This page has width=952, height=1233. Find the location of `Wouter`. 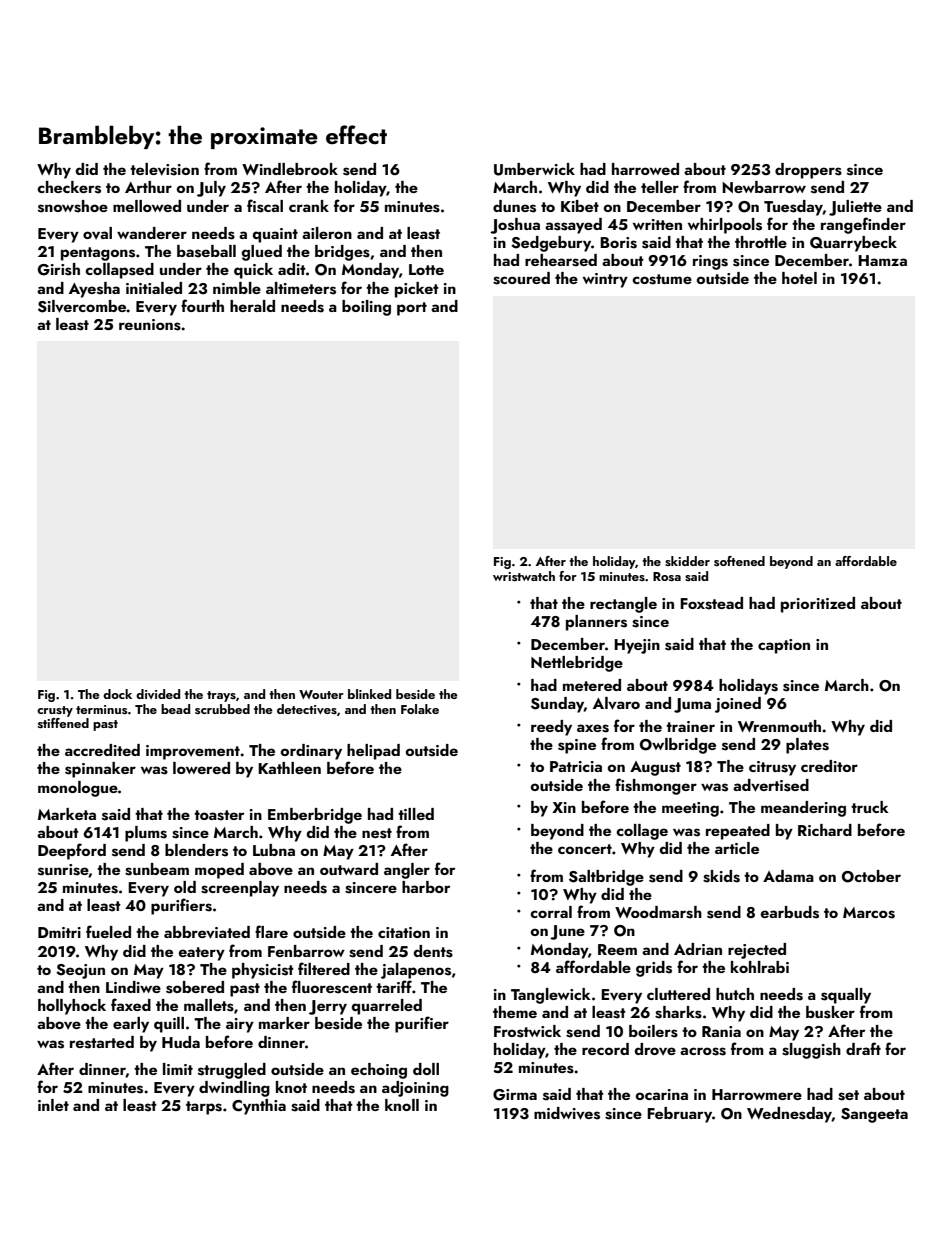

Wouter is located at coordinates (321, 694).
